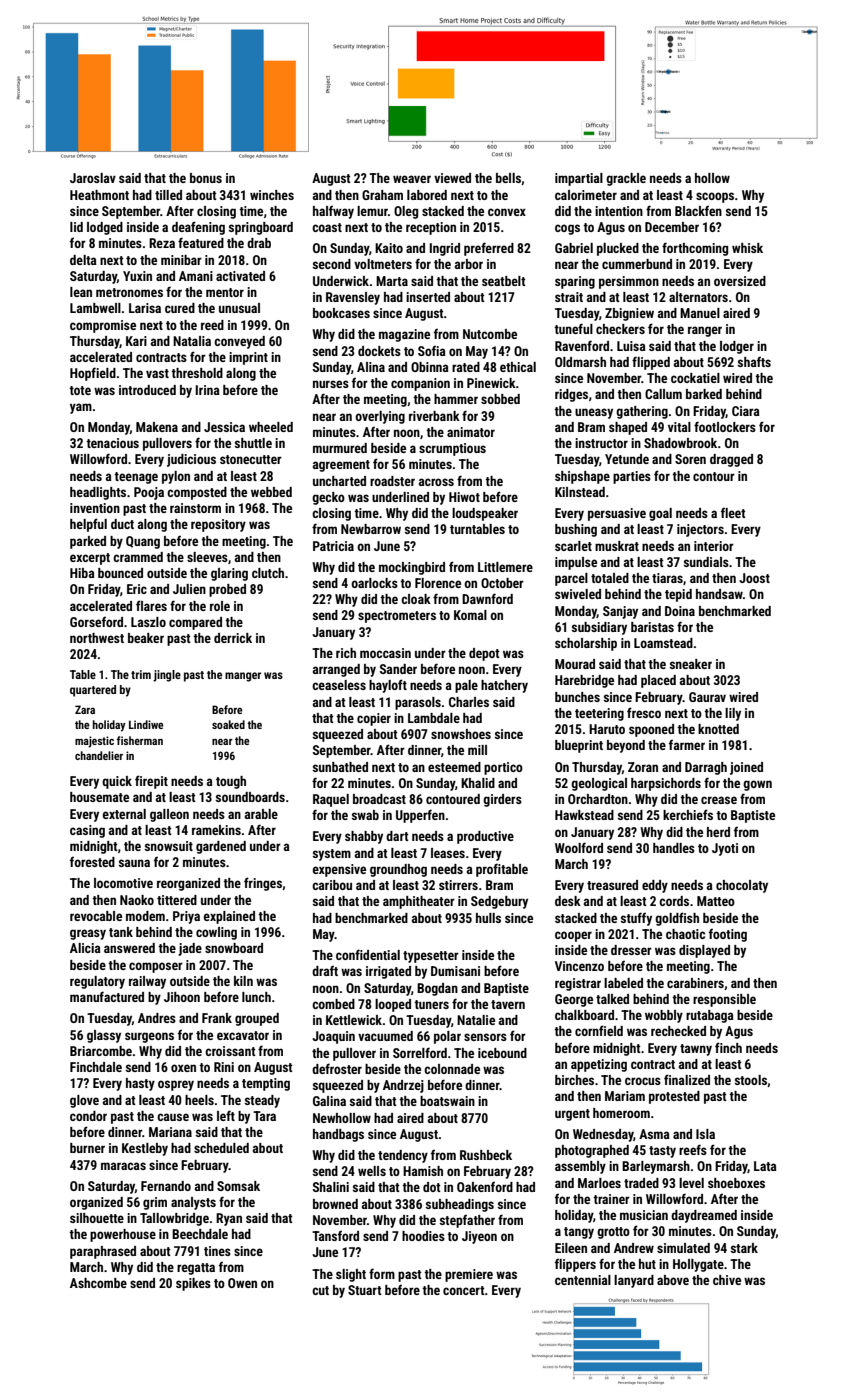 This page has width=849, height=1400. Describe the element at coordinates (404, 335) in the page. I see `magazine` at that location.
